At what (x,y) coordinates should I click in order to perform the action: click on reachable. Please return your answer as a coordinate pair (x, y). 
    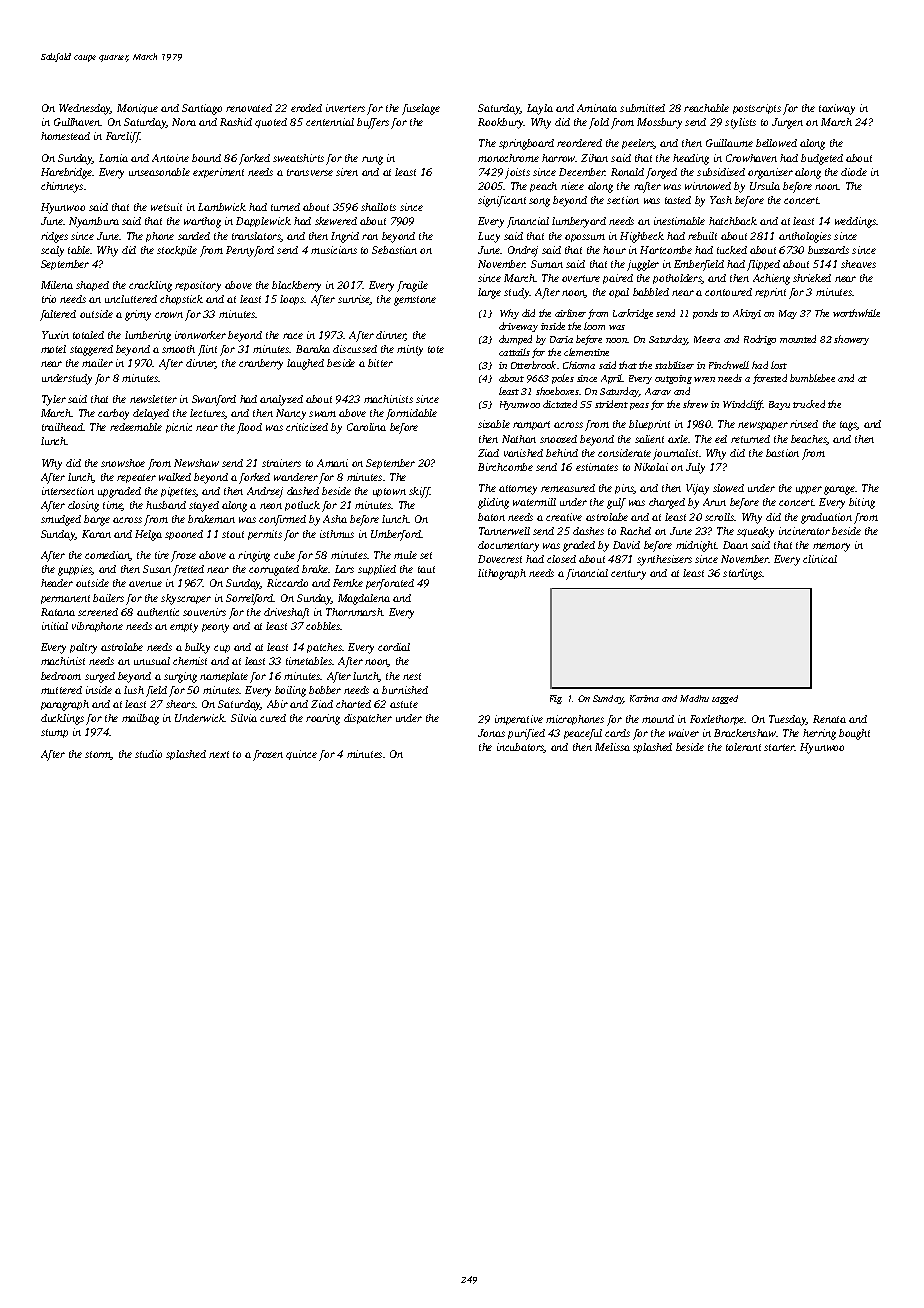
    Looking at the image, I should click on (706, 108).
